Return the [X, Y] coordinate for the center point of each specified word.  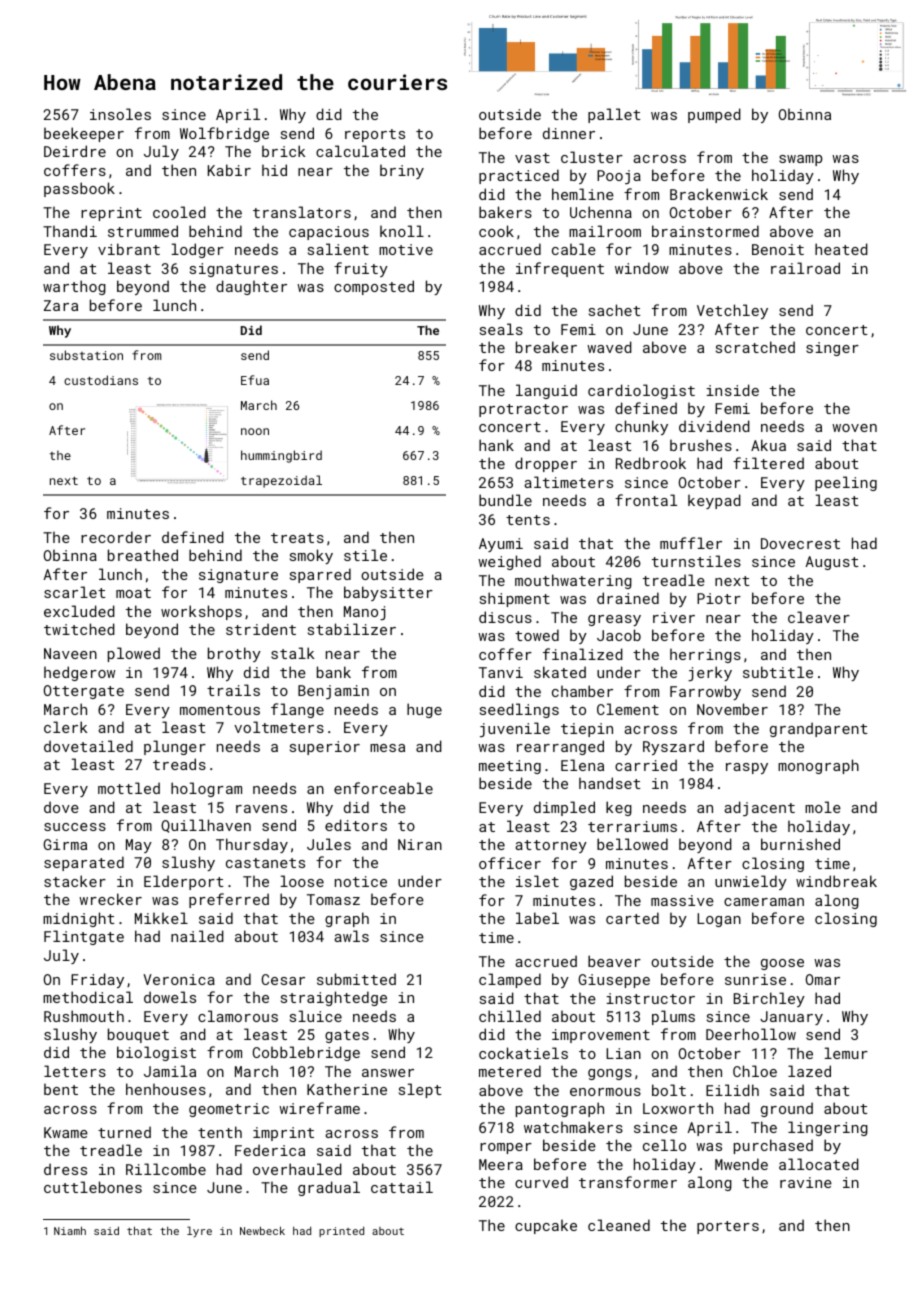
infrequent [560, 269]
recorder [116, 537]
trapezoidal [281, 481]
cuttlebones [93, 1187]
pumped [714, 115]
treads [179, 764]
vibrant [129, 249]
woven [854, 428]
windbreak [836, 881]
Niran [420, 844]
